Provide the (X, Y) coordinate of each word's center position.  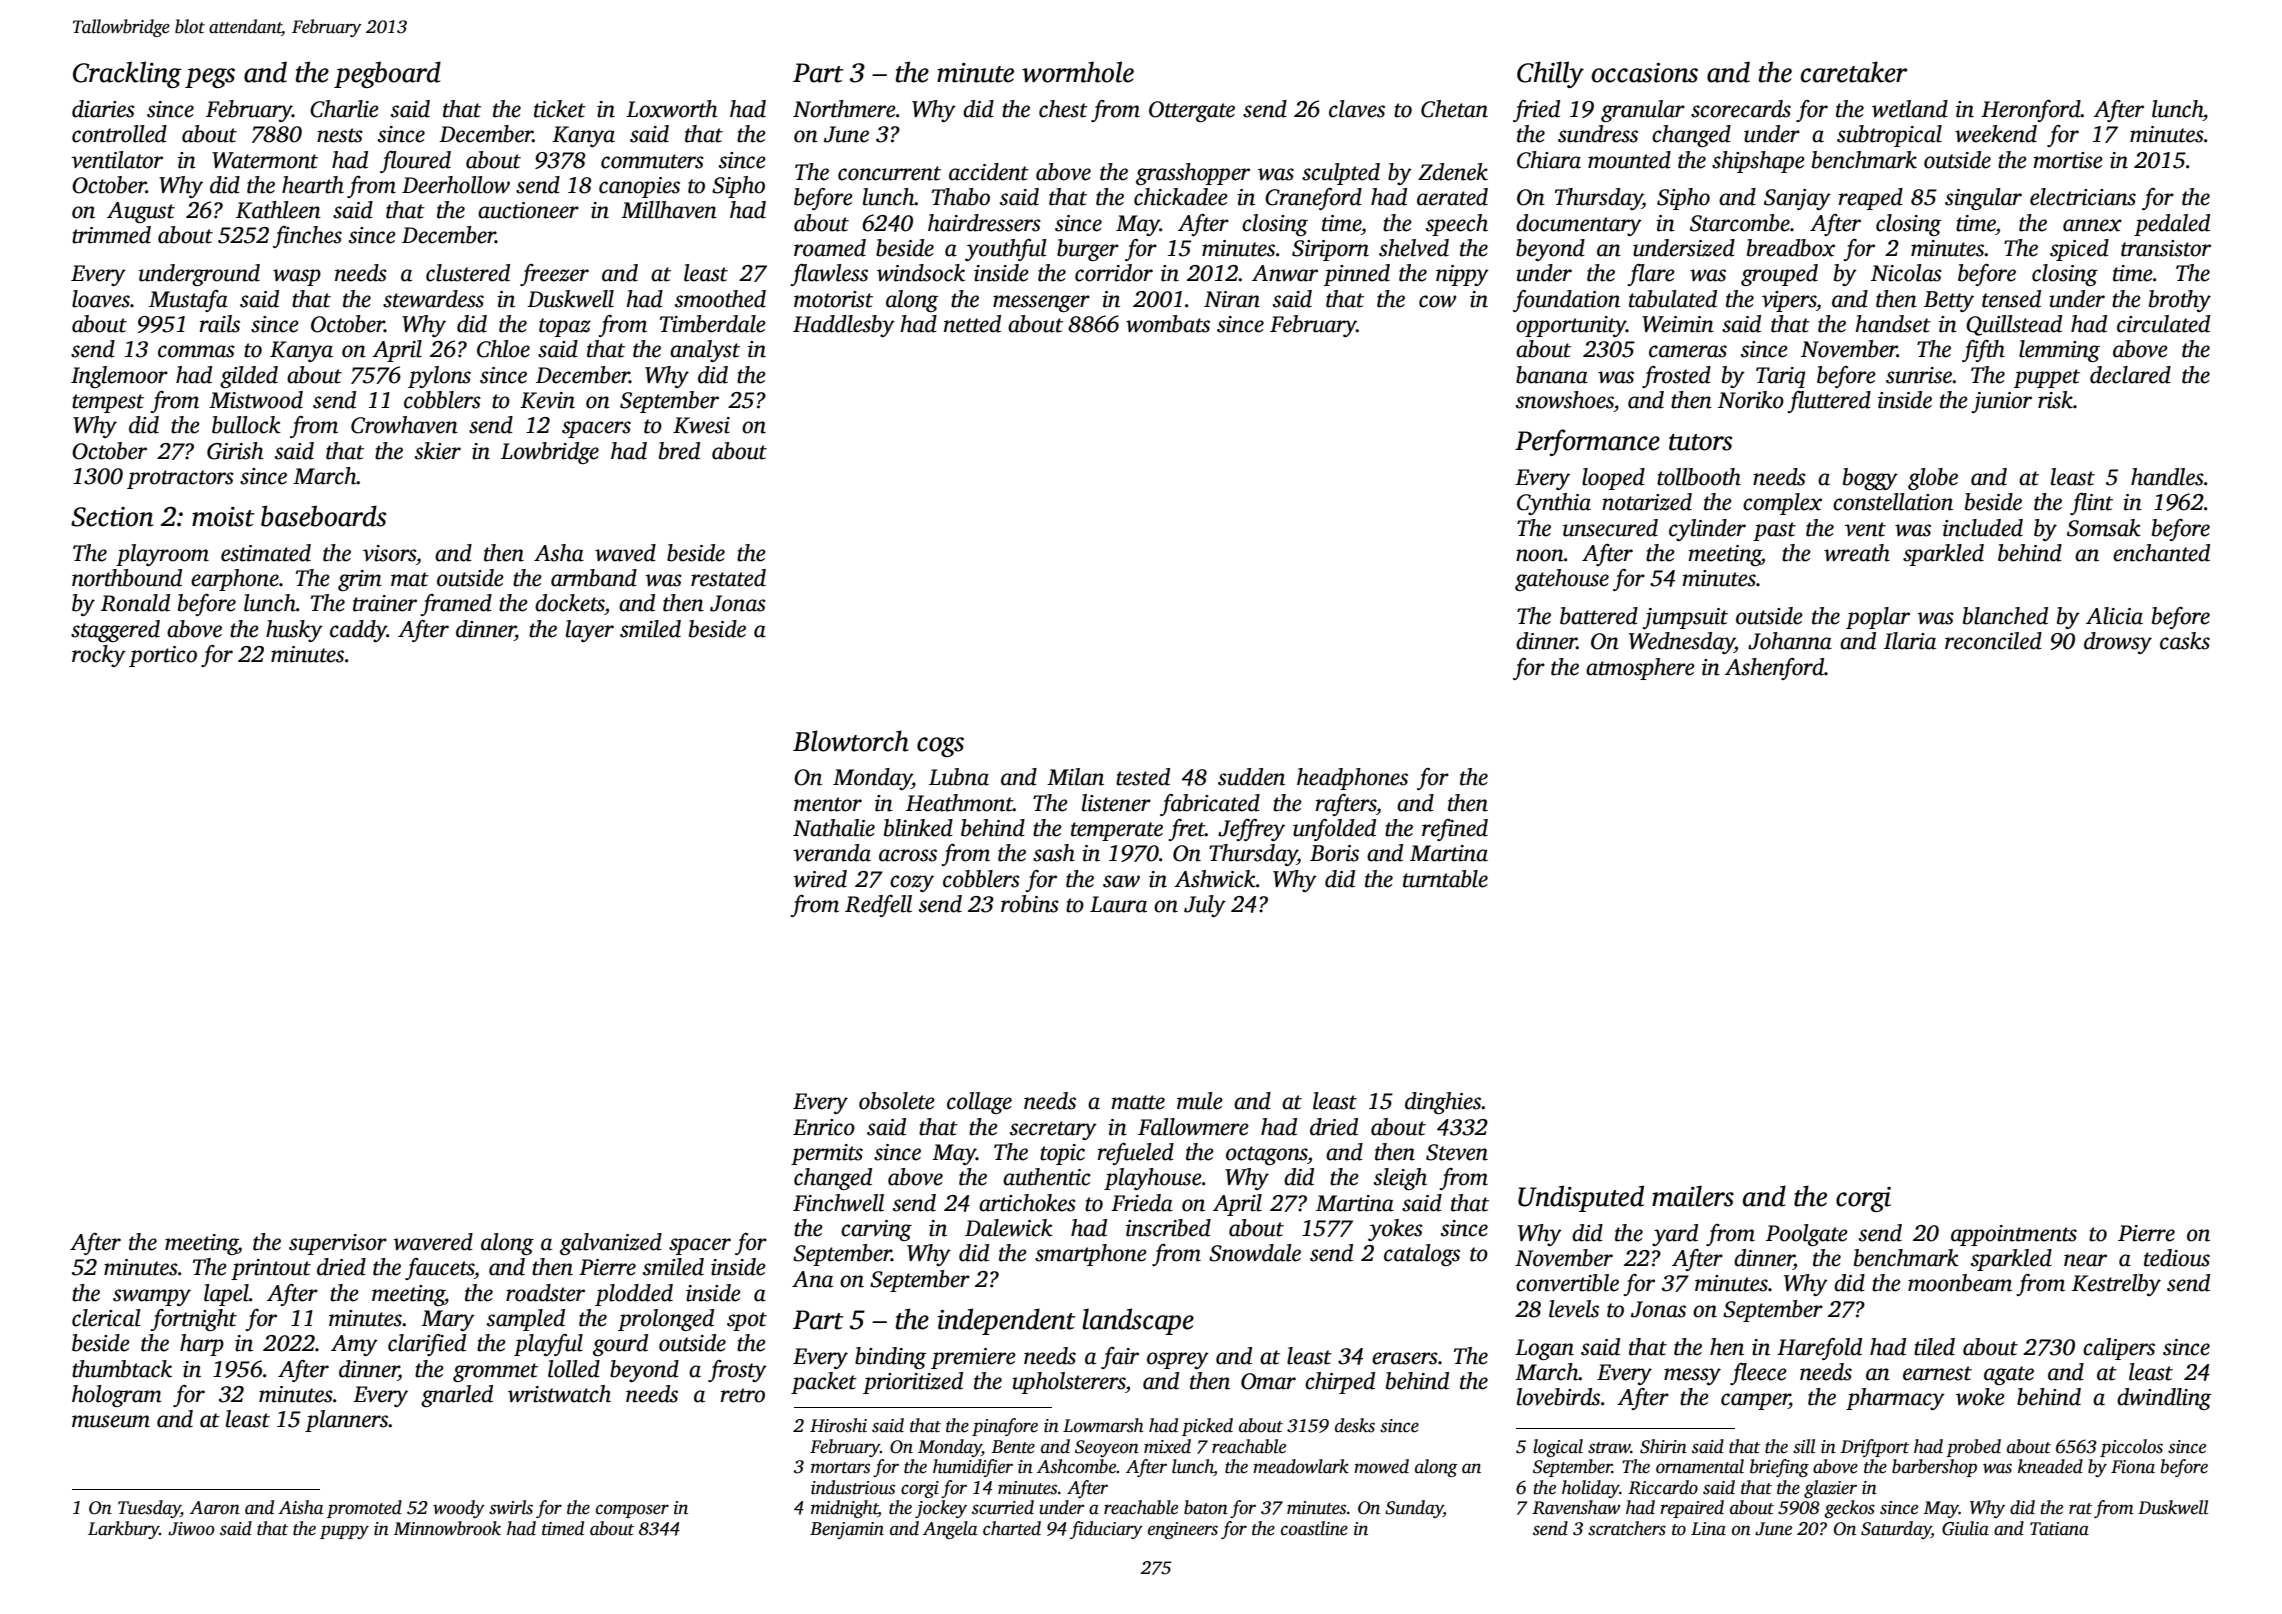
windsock (921, 273)
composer (632, 1511)
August (141, 212)
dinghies (1443, 1103)
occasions (1645, 73)
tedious (2177, 1258)
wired (820, 879)
